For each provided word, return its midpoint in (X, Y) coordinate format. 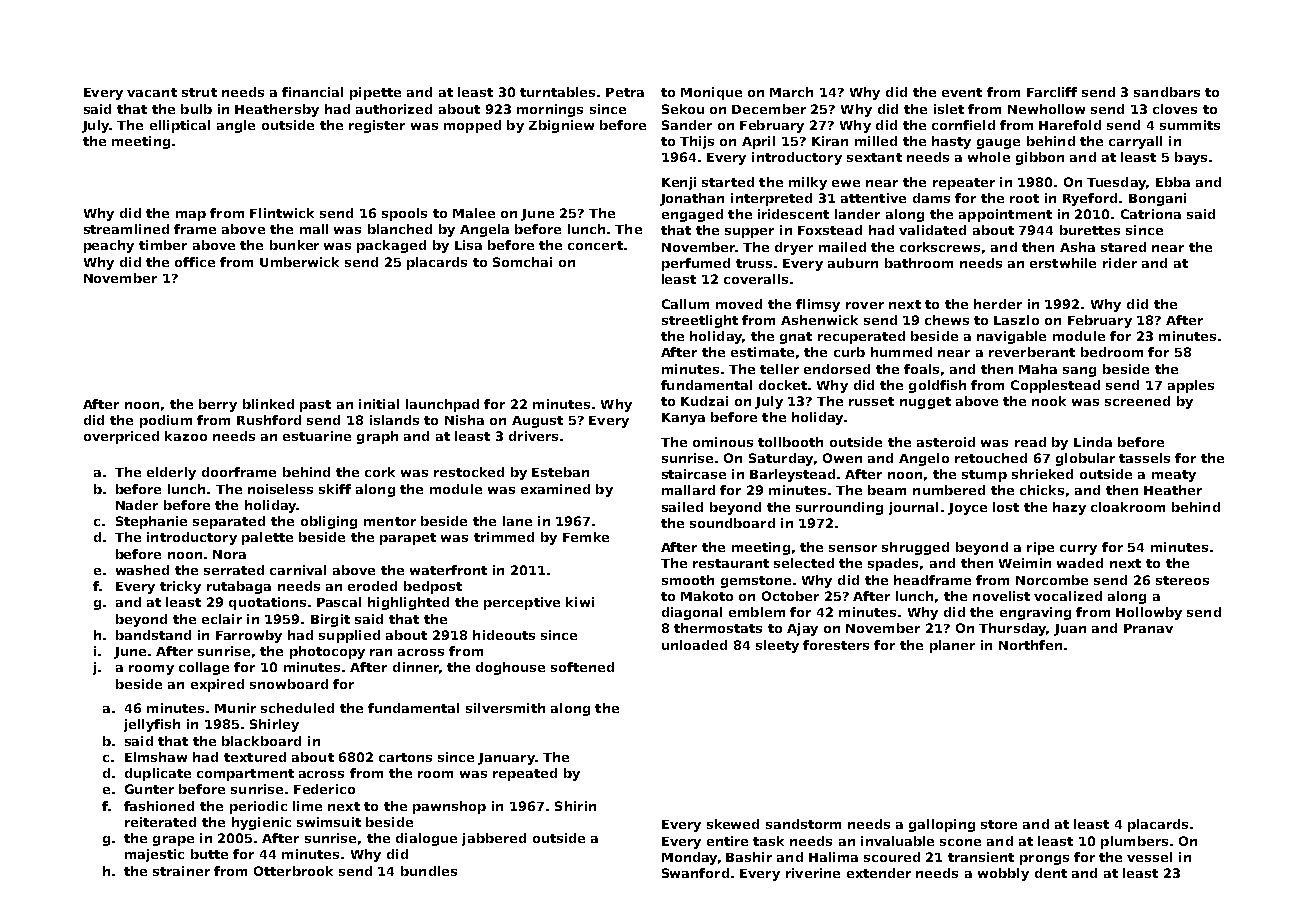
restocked (469, 472)
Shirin (575, 806)
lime (307, 806)
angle (236, 126)
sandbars (1167, 92)
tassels (1144, 458)
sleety (777, 646)
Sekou (683, 109)
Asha (1077, 247)
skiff (335, 489)
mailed (842, 247)
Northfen (1030, 645)
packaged (391, 246)
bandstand (153, 635)
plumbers (1134, 842)
